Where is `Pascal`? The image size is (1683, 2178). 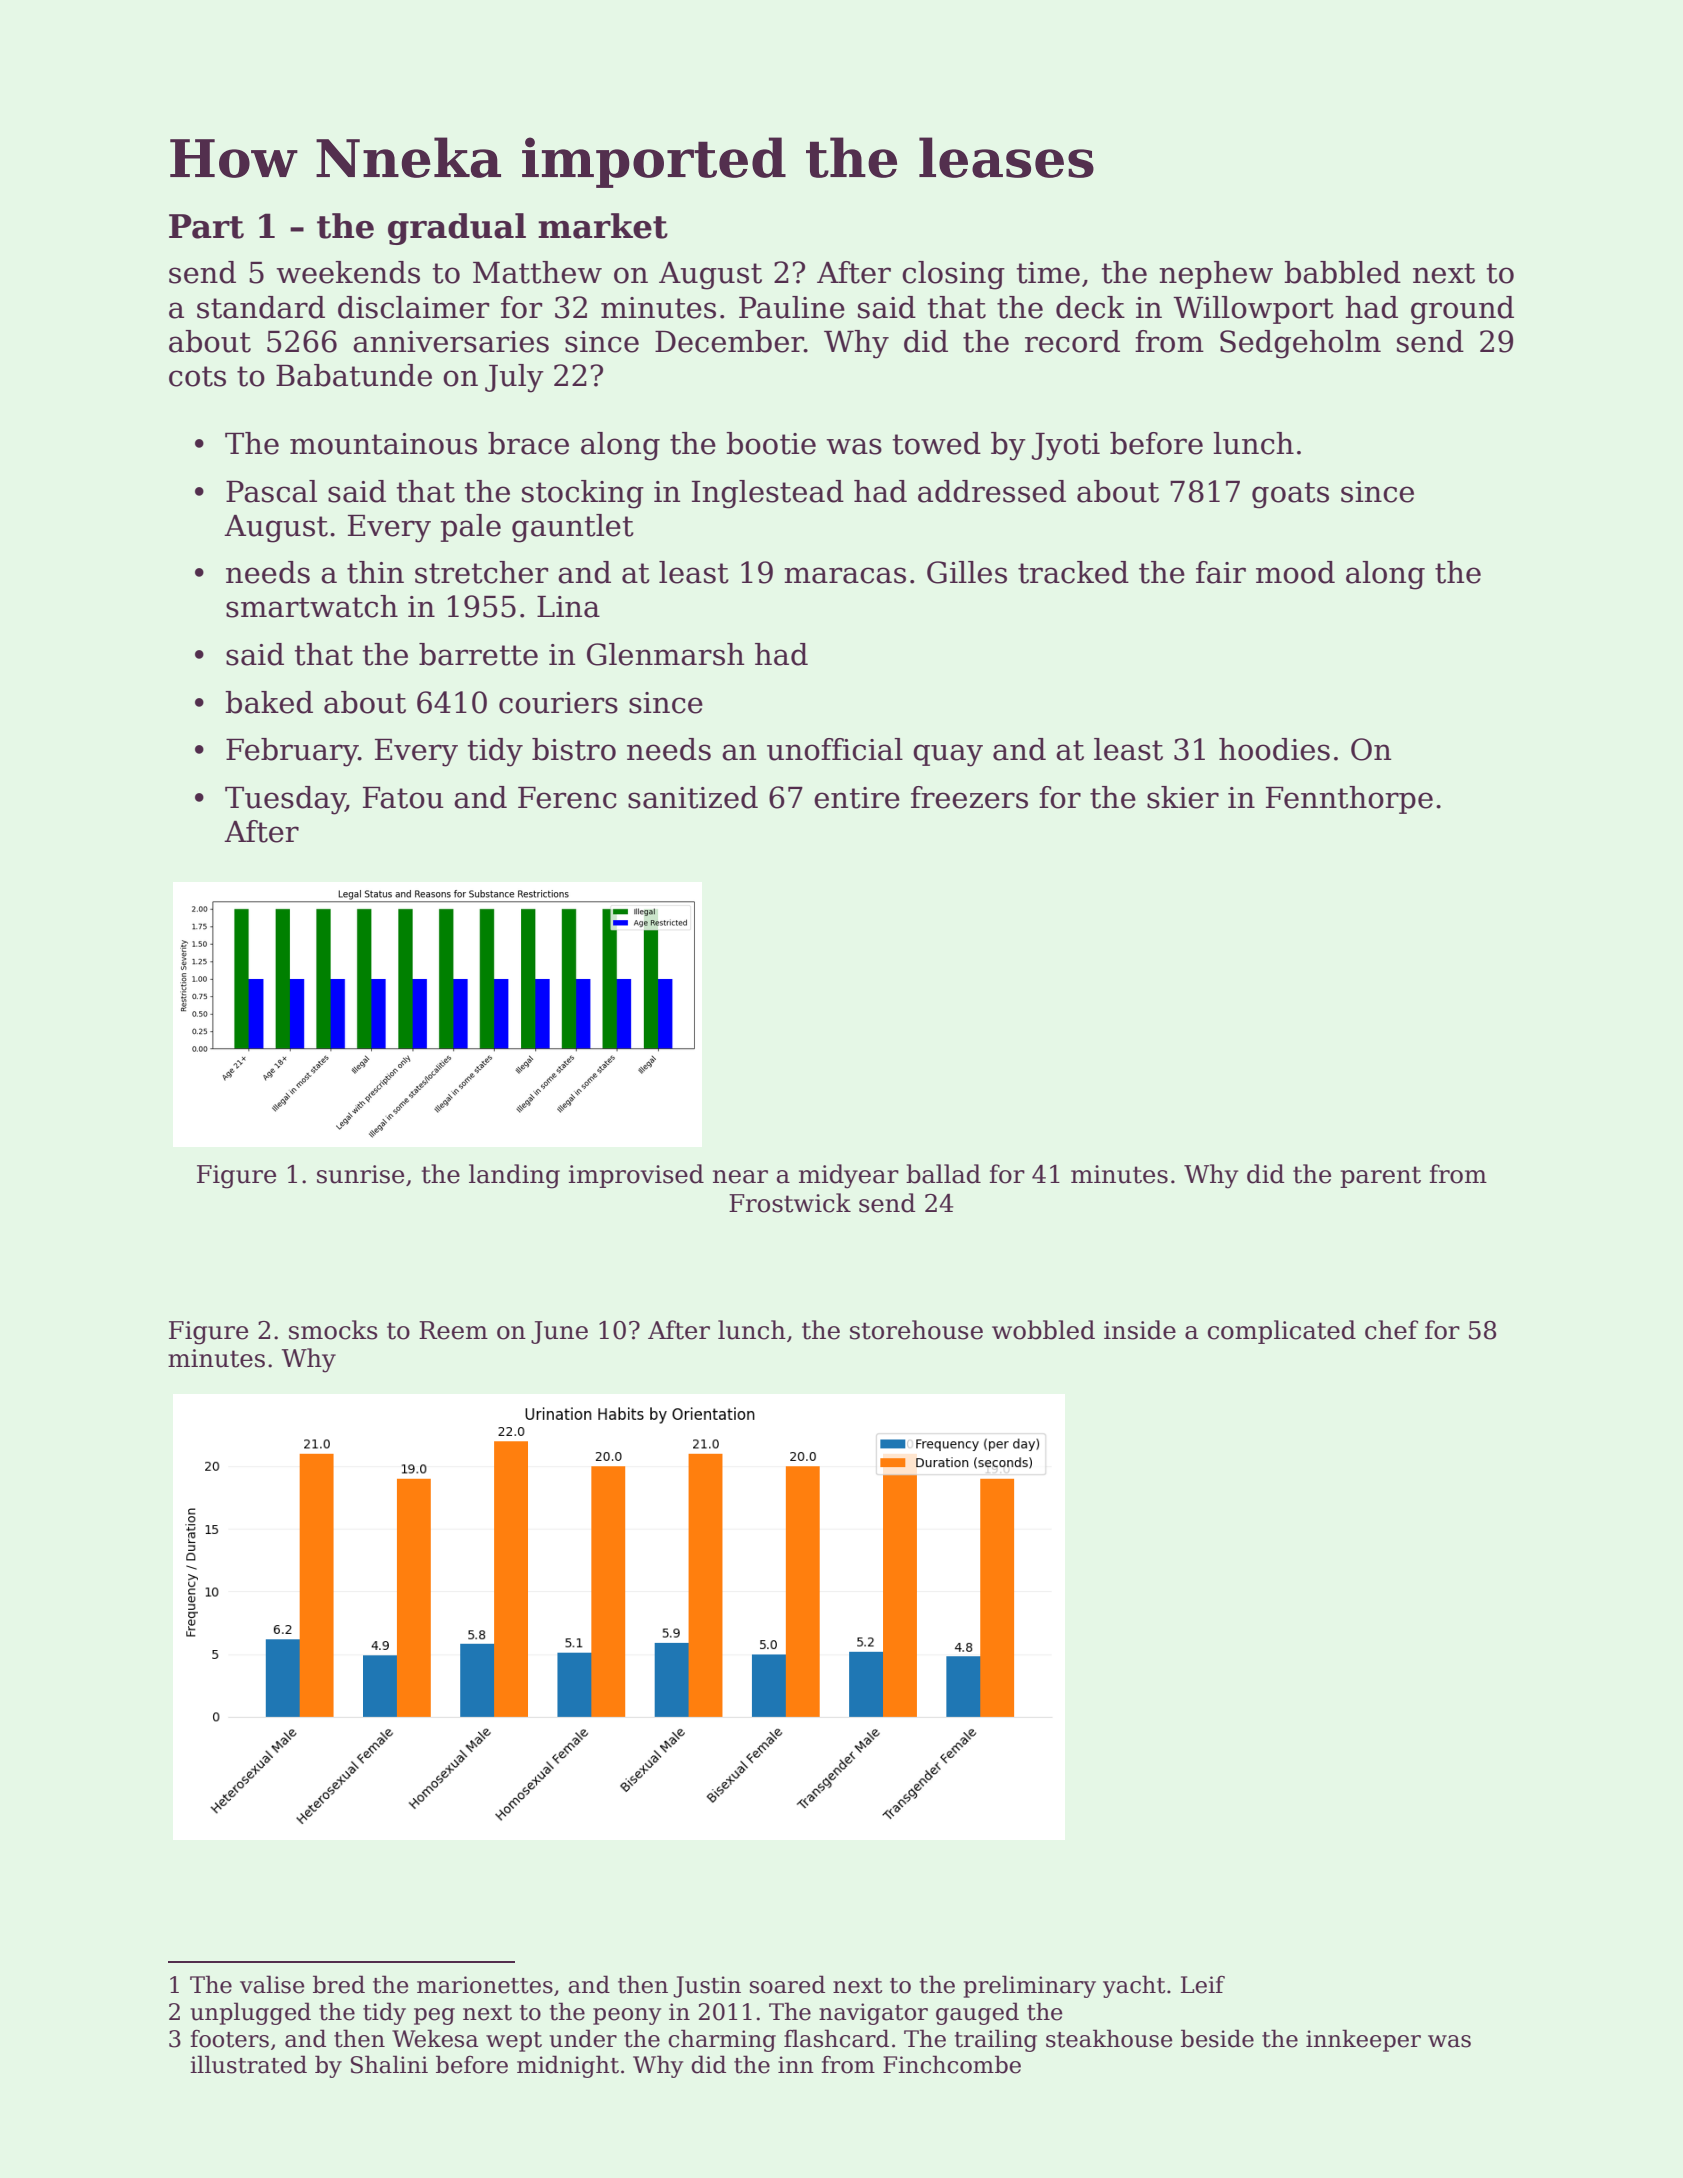
Pascal is located at coordinates (271, 491).
